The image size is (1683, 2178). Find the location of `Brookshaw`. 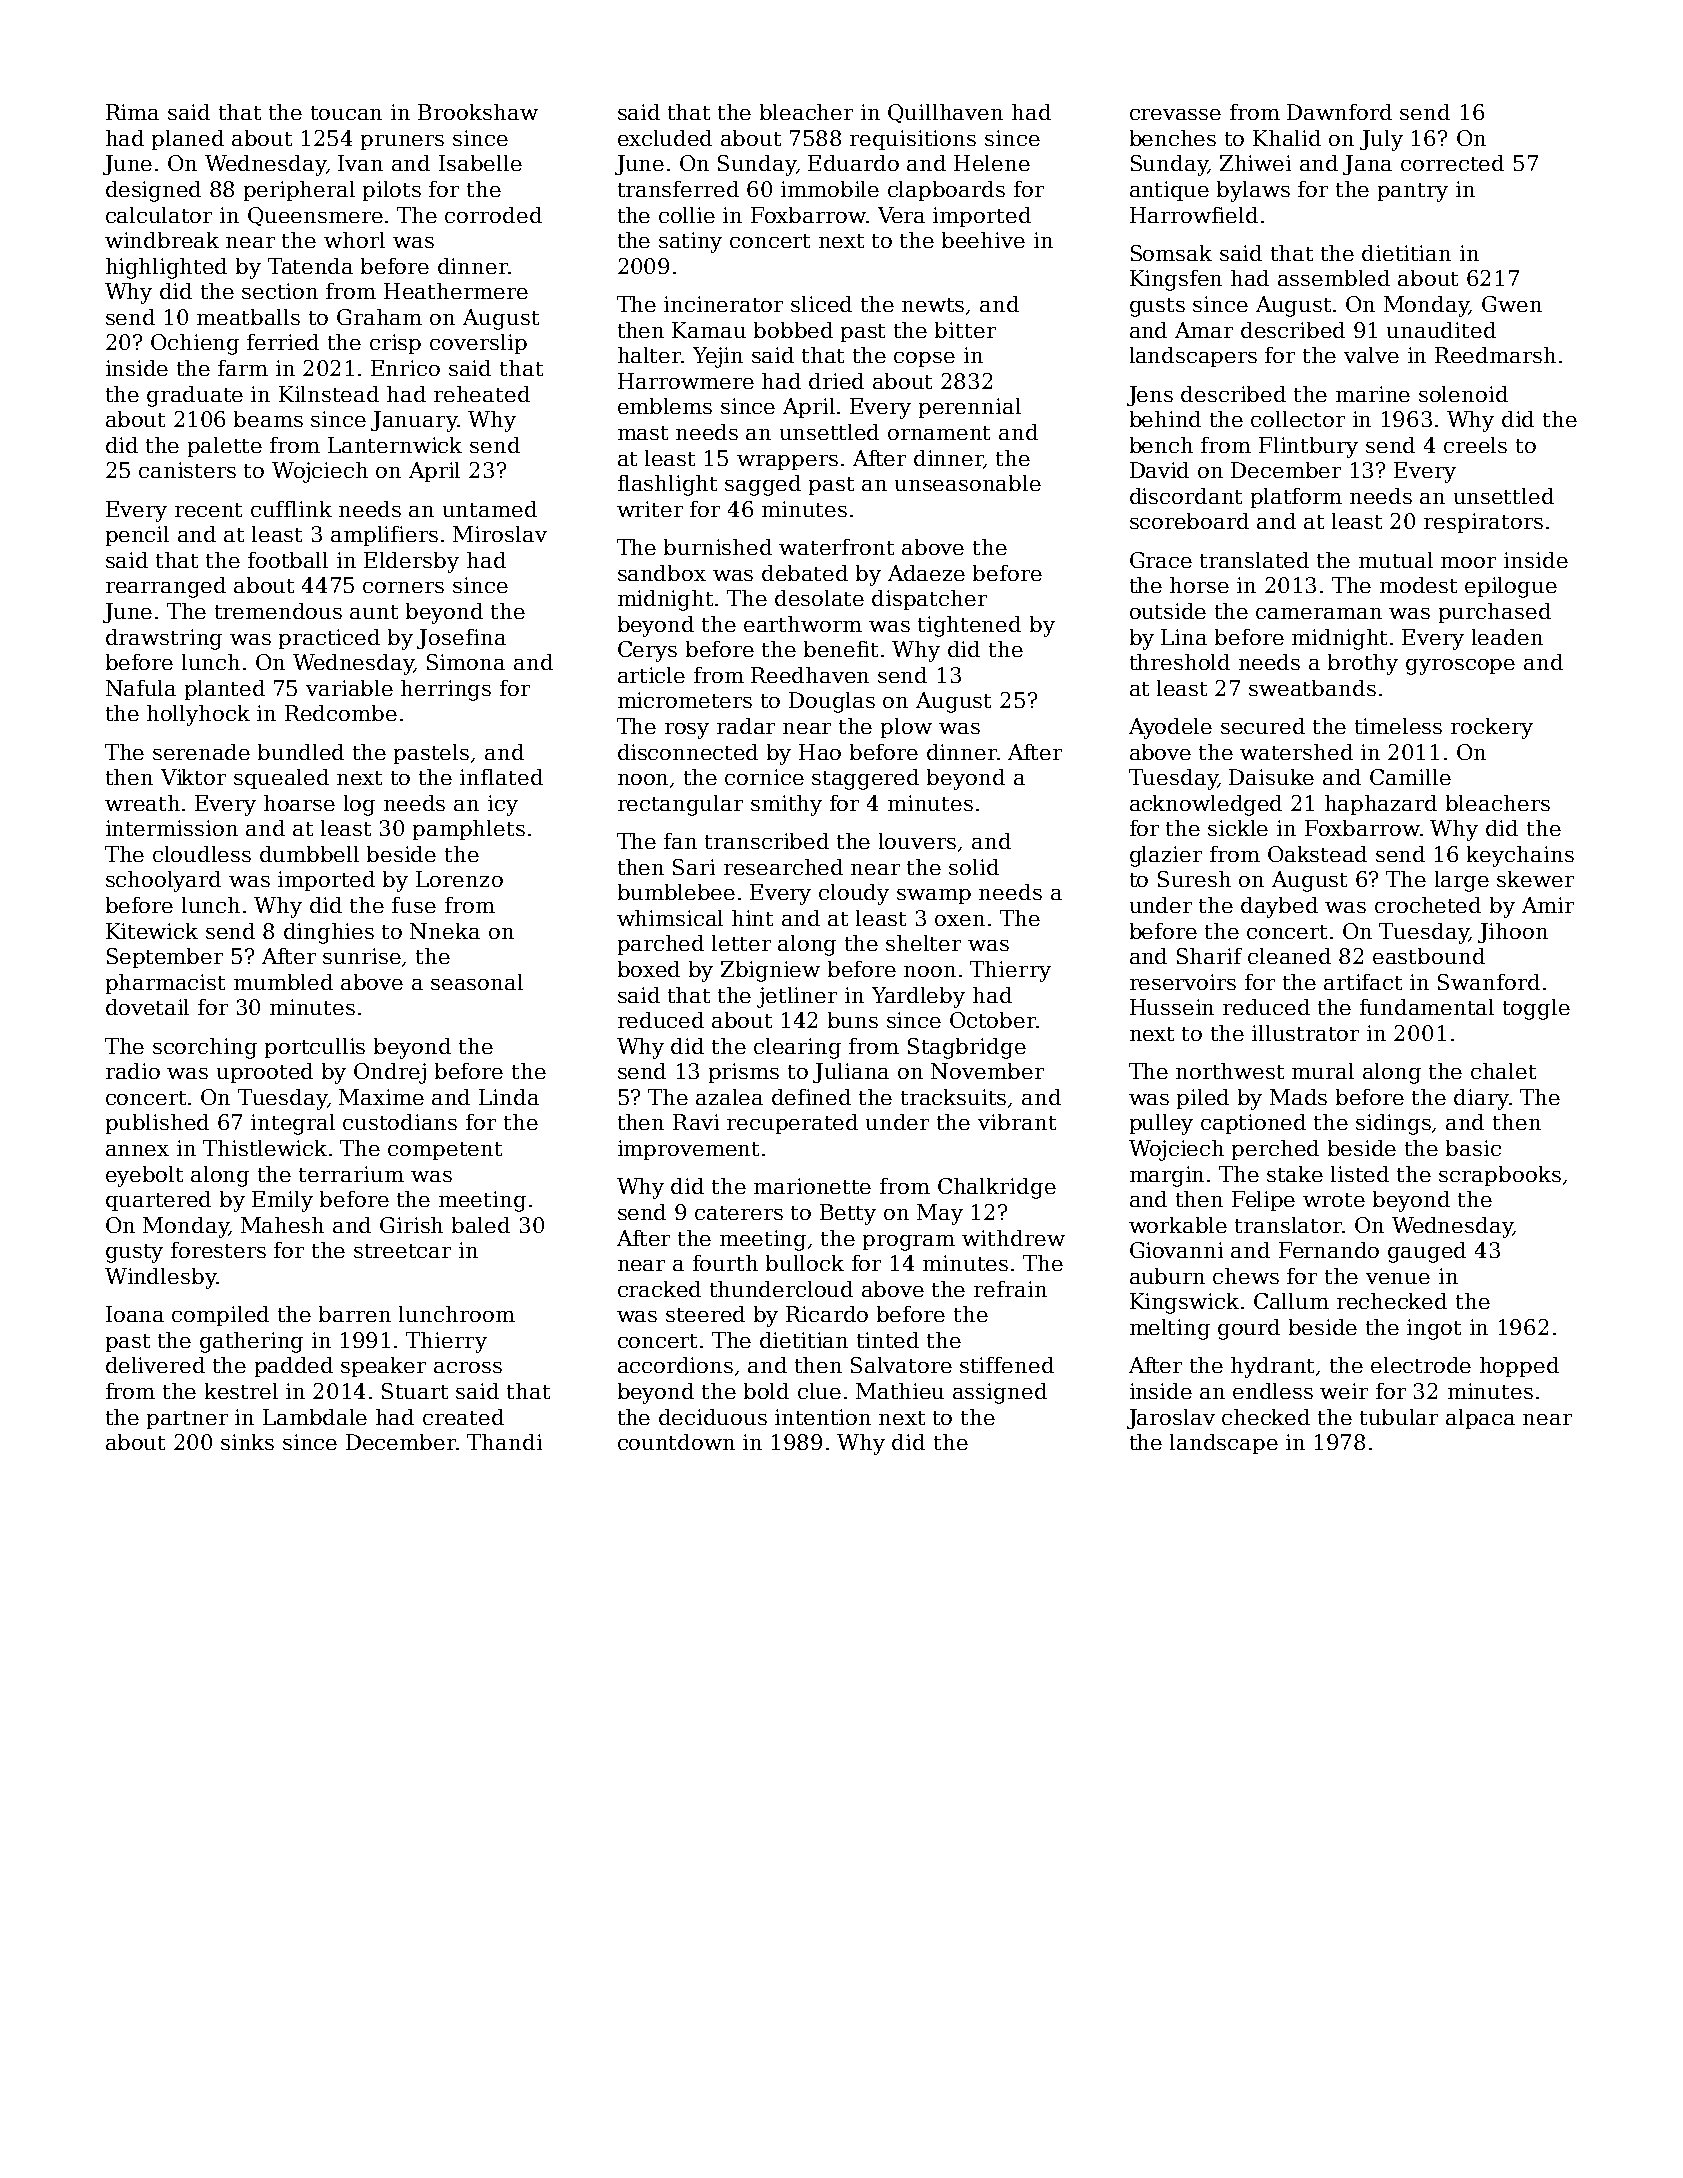

Brookshaw is located at coordinates (478, 112).
